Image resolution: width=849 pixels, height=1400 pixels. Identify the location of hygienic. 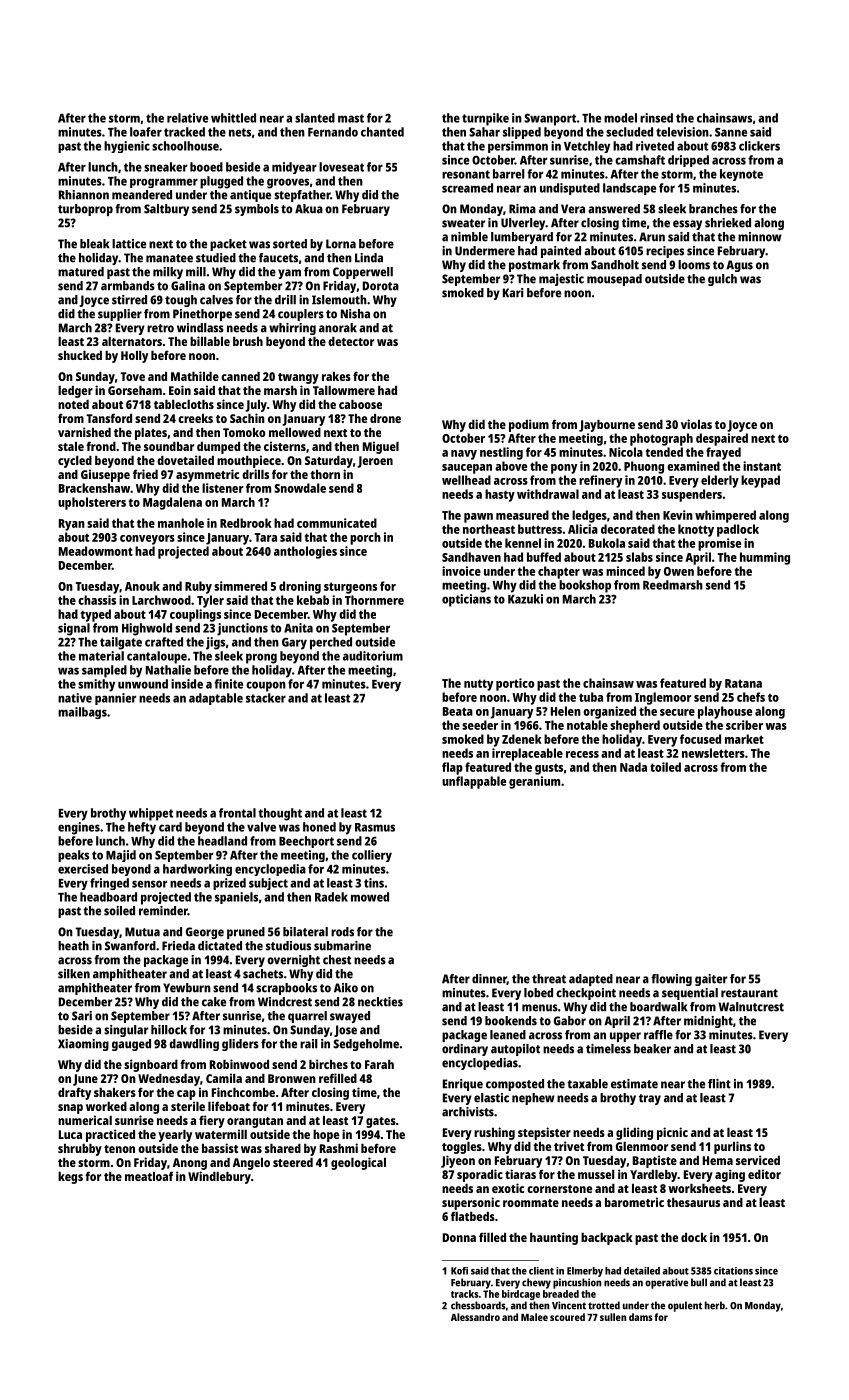
(127, 147).
